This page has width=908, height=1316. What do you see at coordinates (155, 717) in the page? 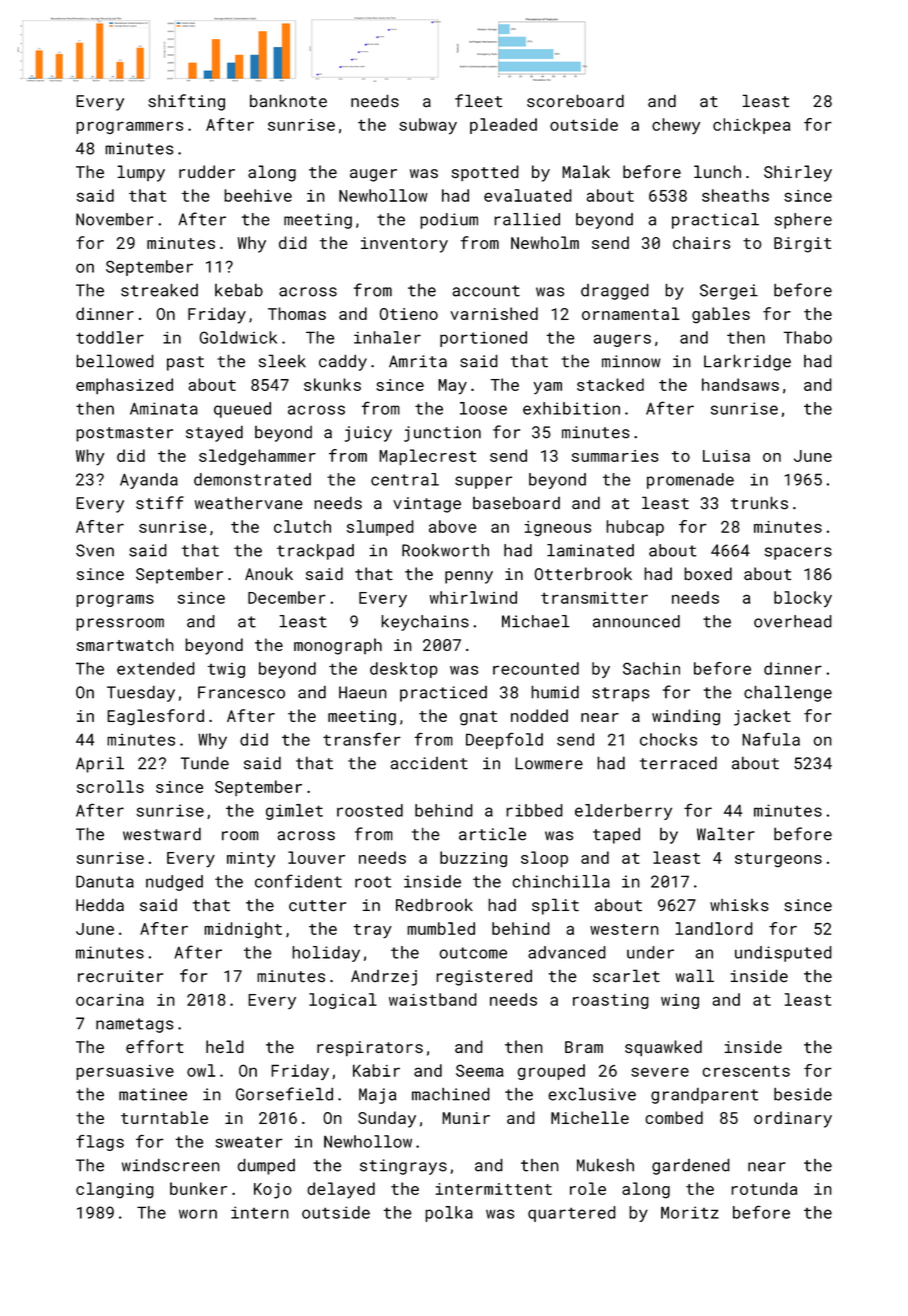
I see `Eaglesford` at bounding box center [155, 717].
